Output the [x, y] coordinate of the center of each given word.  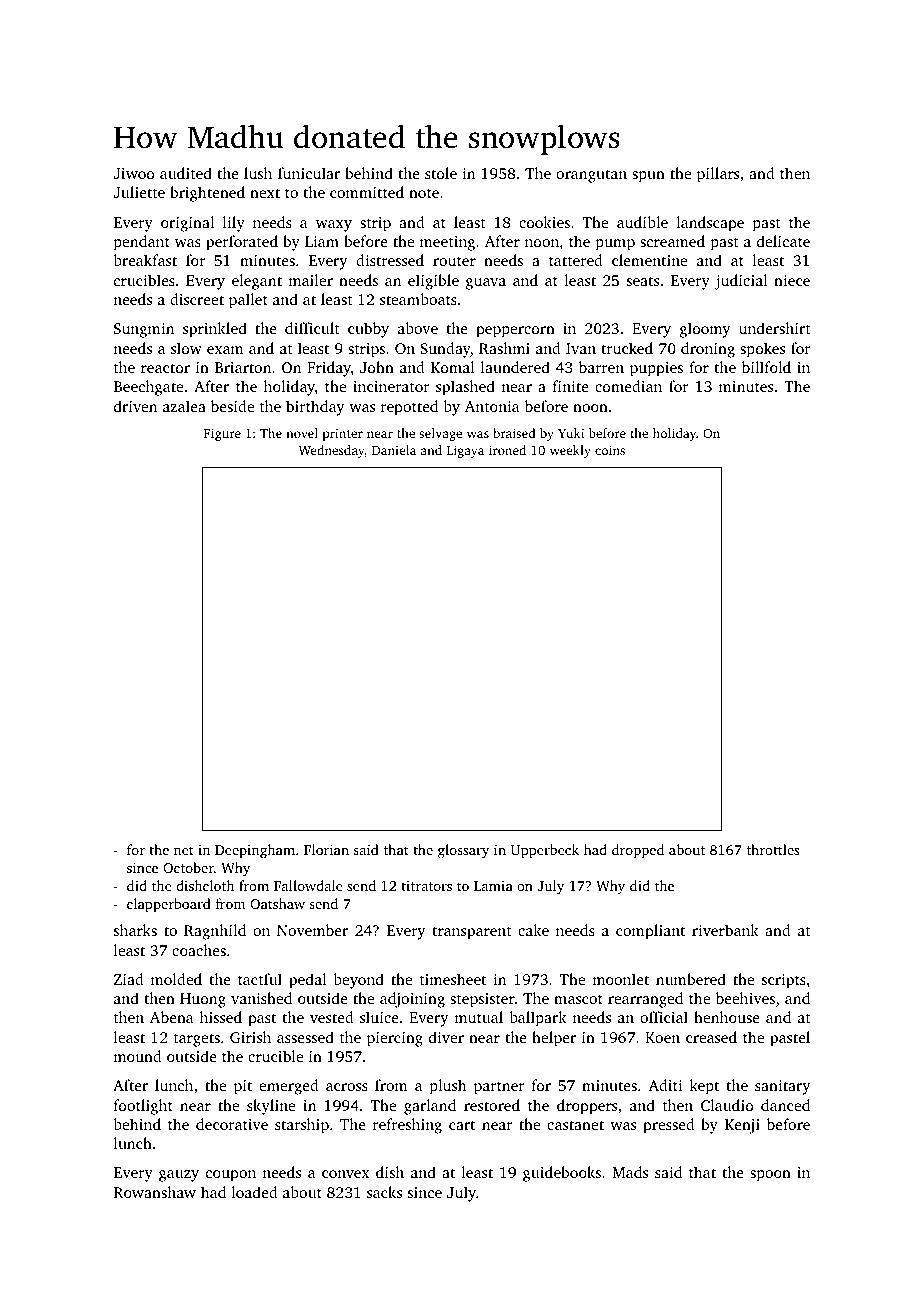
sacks [384, 1192]
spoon [770, 1176]
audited [186, 173]
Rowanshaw [155, 1192]
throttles [773, 849]
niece [792, 280]
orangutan [591, 176]
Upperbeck [545, 851]
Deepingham [255, 851]
